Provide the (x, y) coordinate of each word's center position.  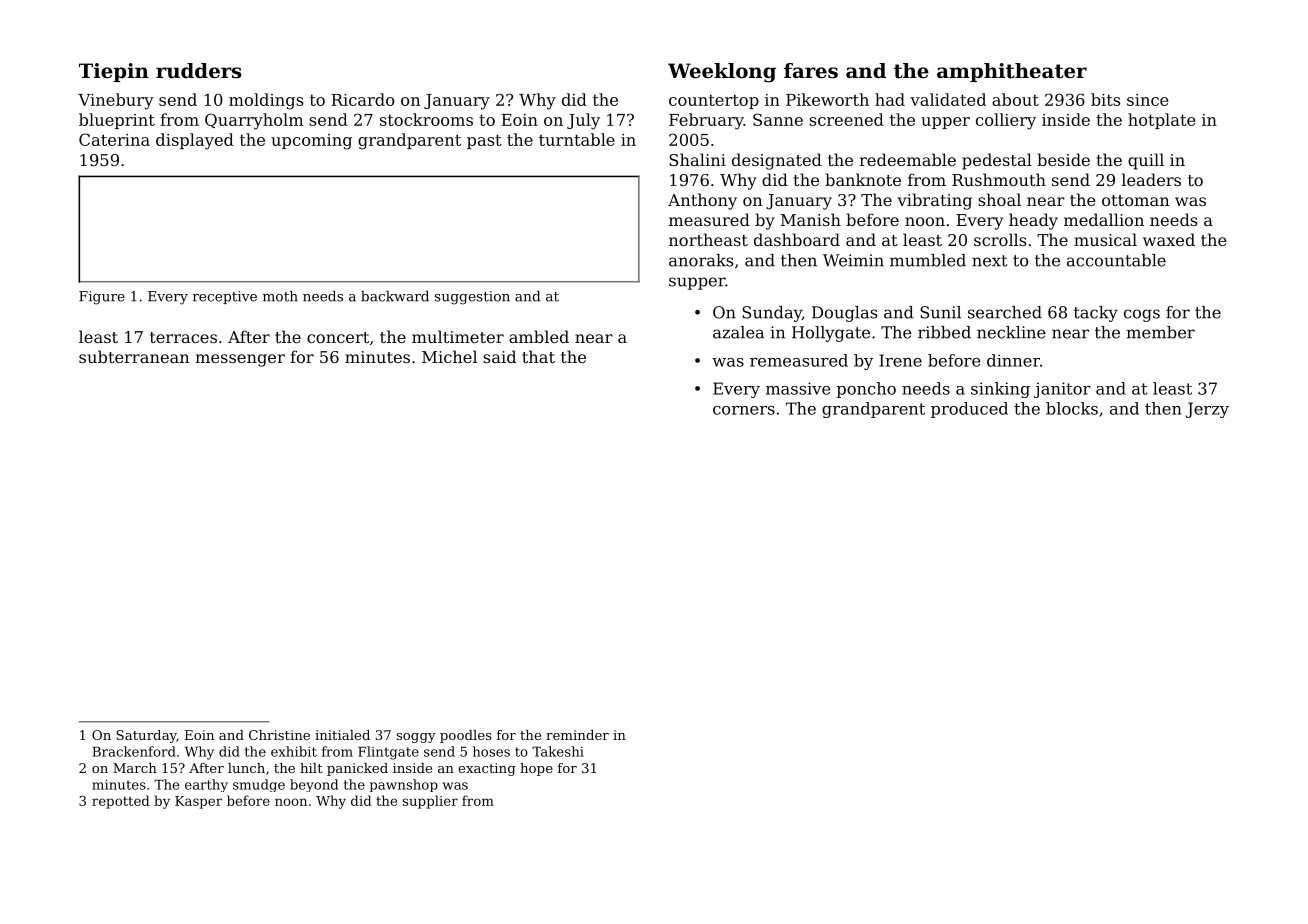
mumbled (928, 260)
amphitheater (1012, 72)
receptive (225, 297)
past (484, 141)
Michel (449, 356)
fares (811, 71)
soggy (416, 738)
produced (969, 410)
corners (744, 410)
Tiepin (114, 72)
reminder (577, 735)
